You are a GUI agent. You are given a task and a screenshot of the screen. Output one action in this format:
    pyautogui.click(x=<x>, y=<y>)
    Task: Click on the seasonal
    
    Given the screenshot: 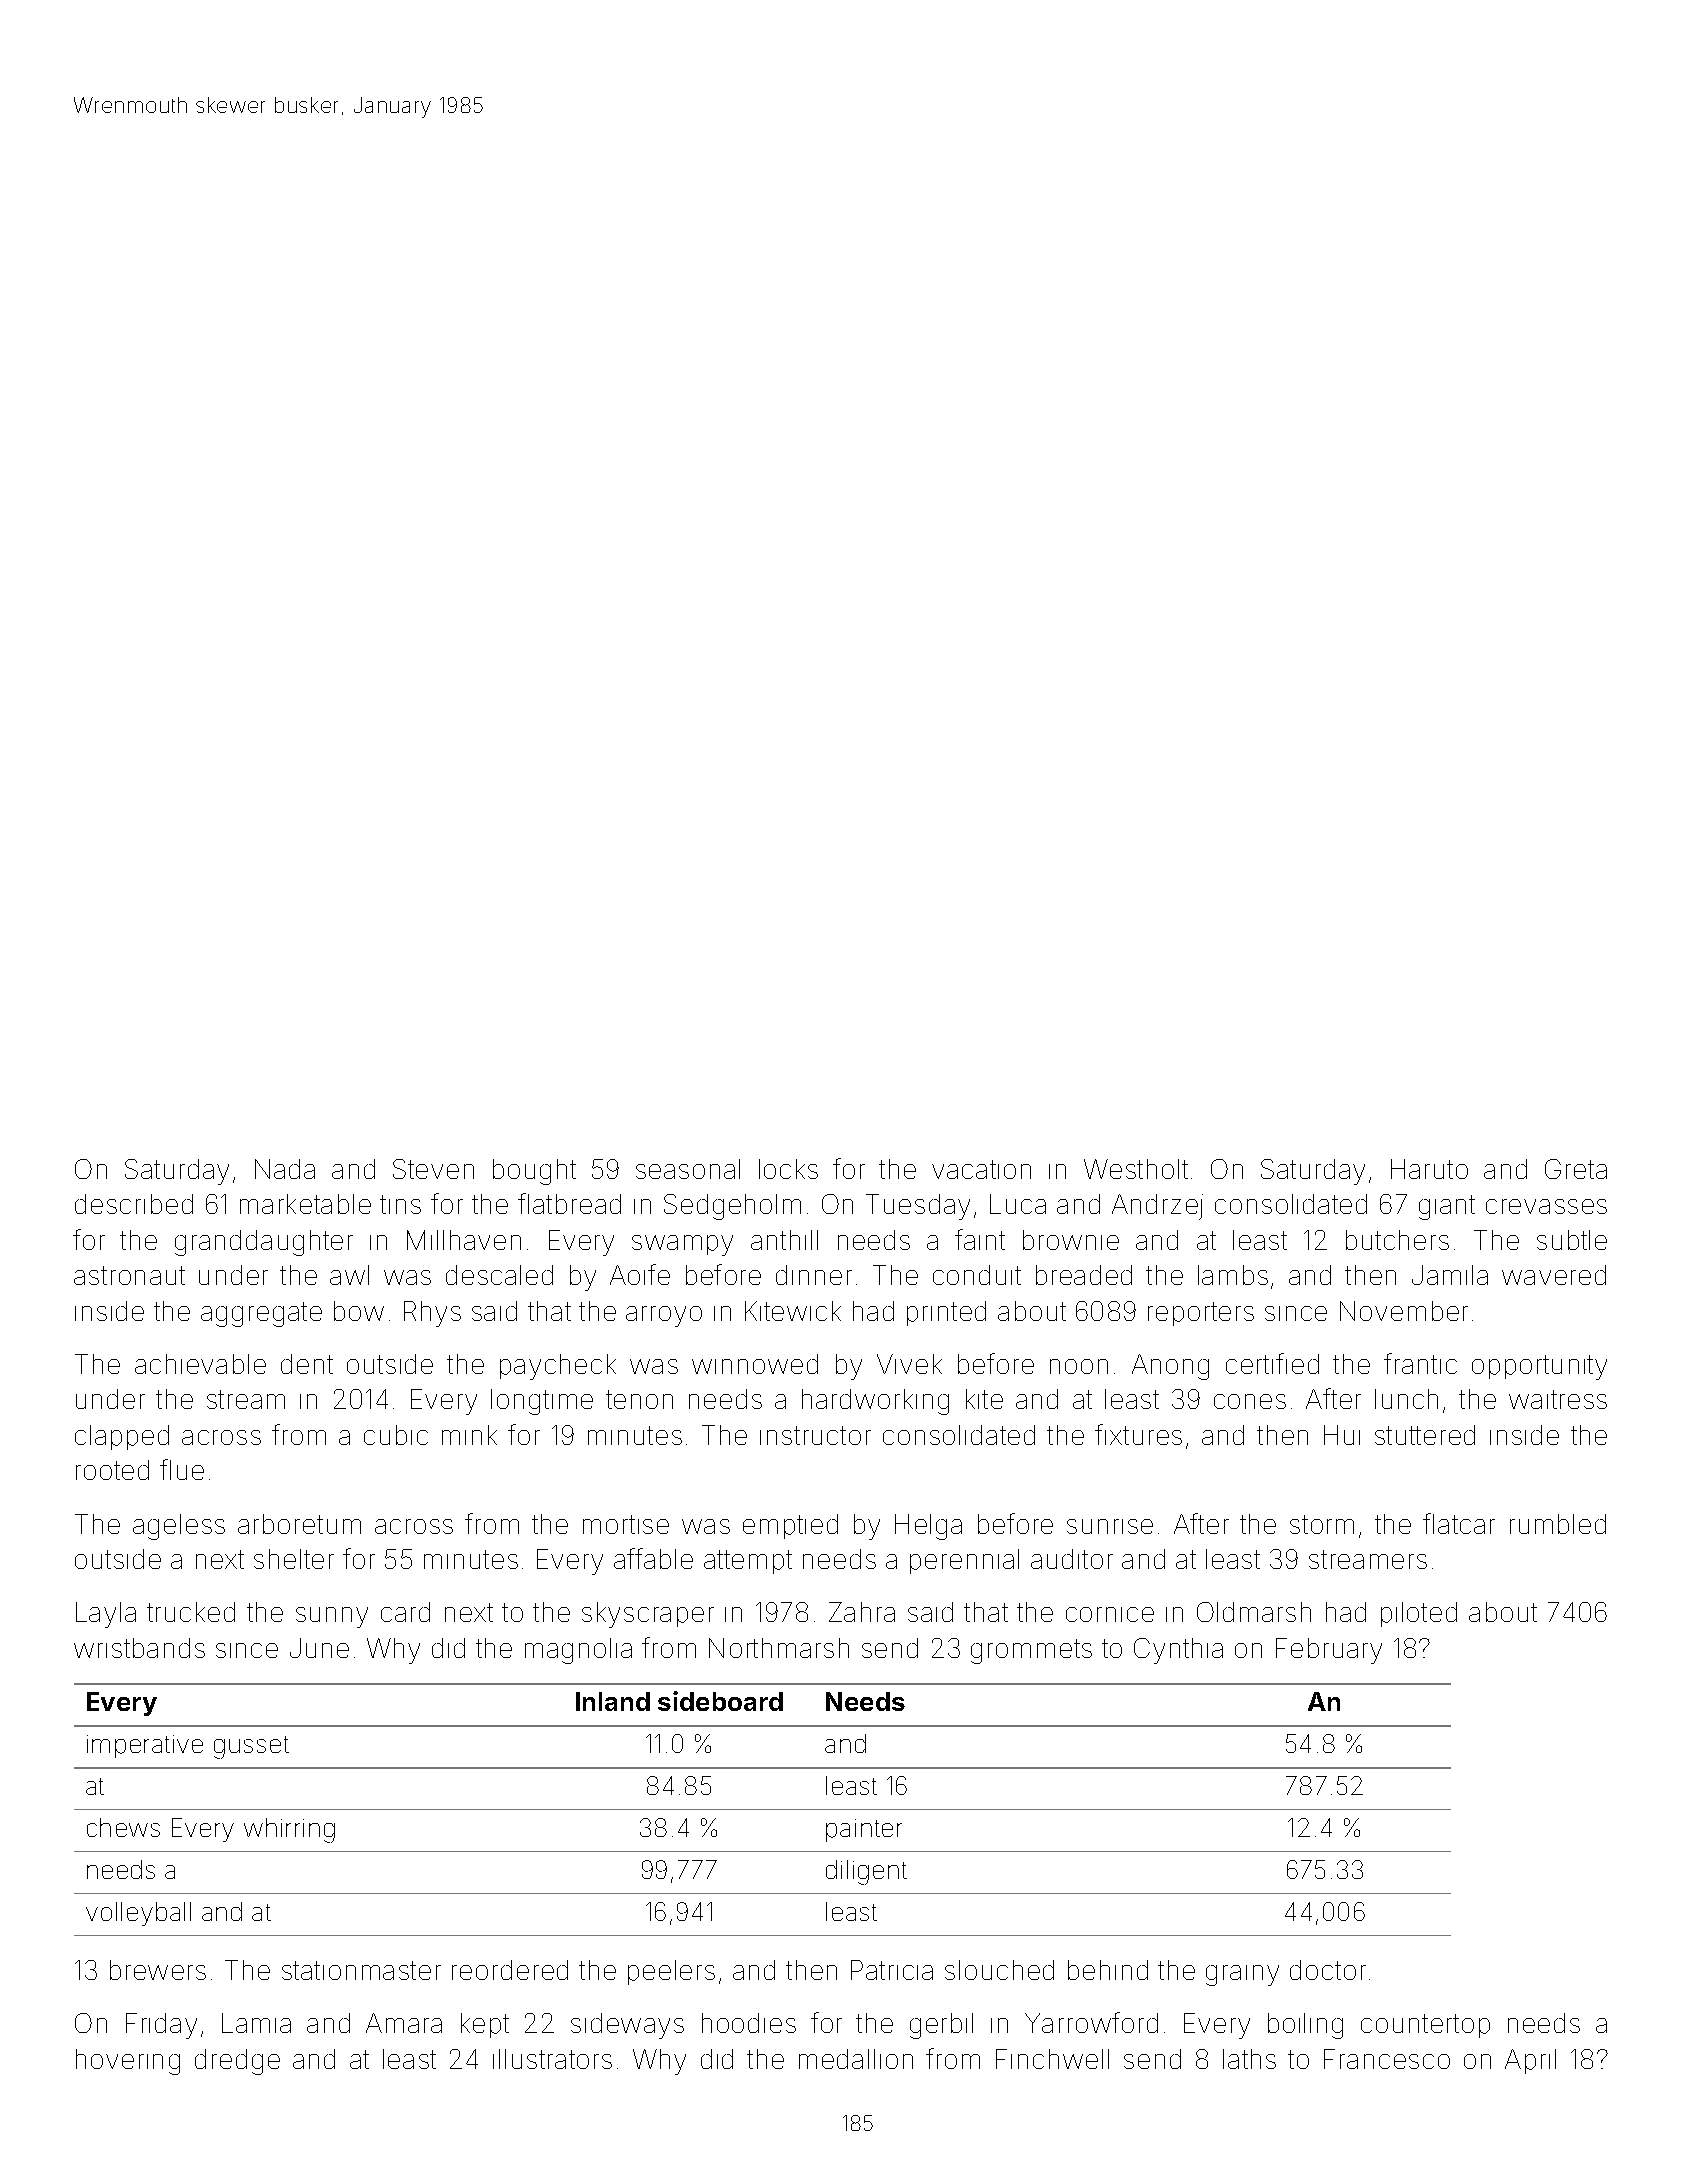 What is the action you would take?
    pyautogui.click(x=688, y=1169)
